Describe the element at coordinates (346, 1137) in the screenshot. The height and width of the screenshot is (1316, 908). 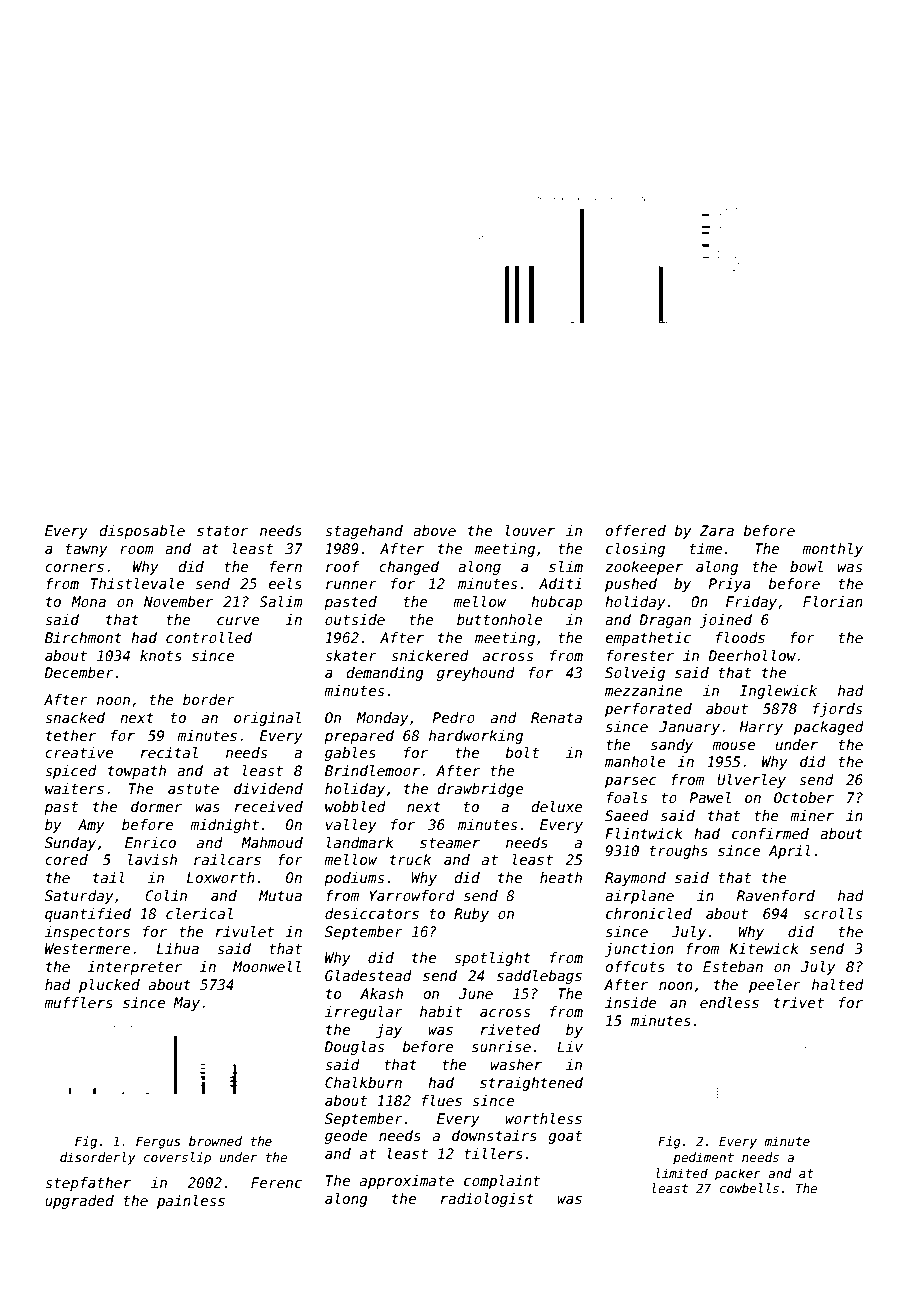
I see `geode` at that location.
